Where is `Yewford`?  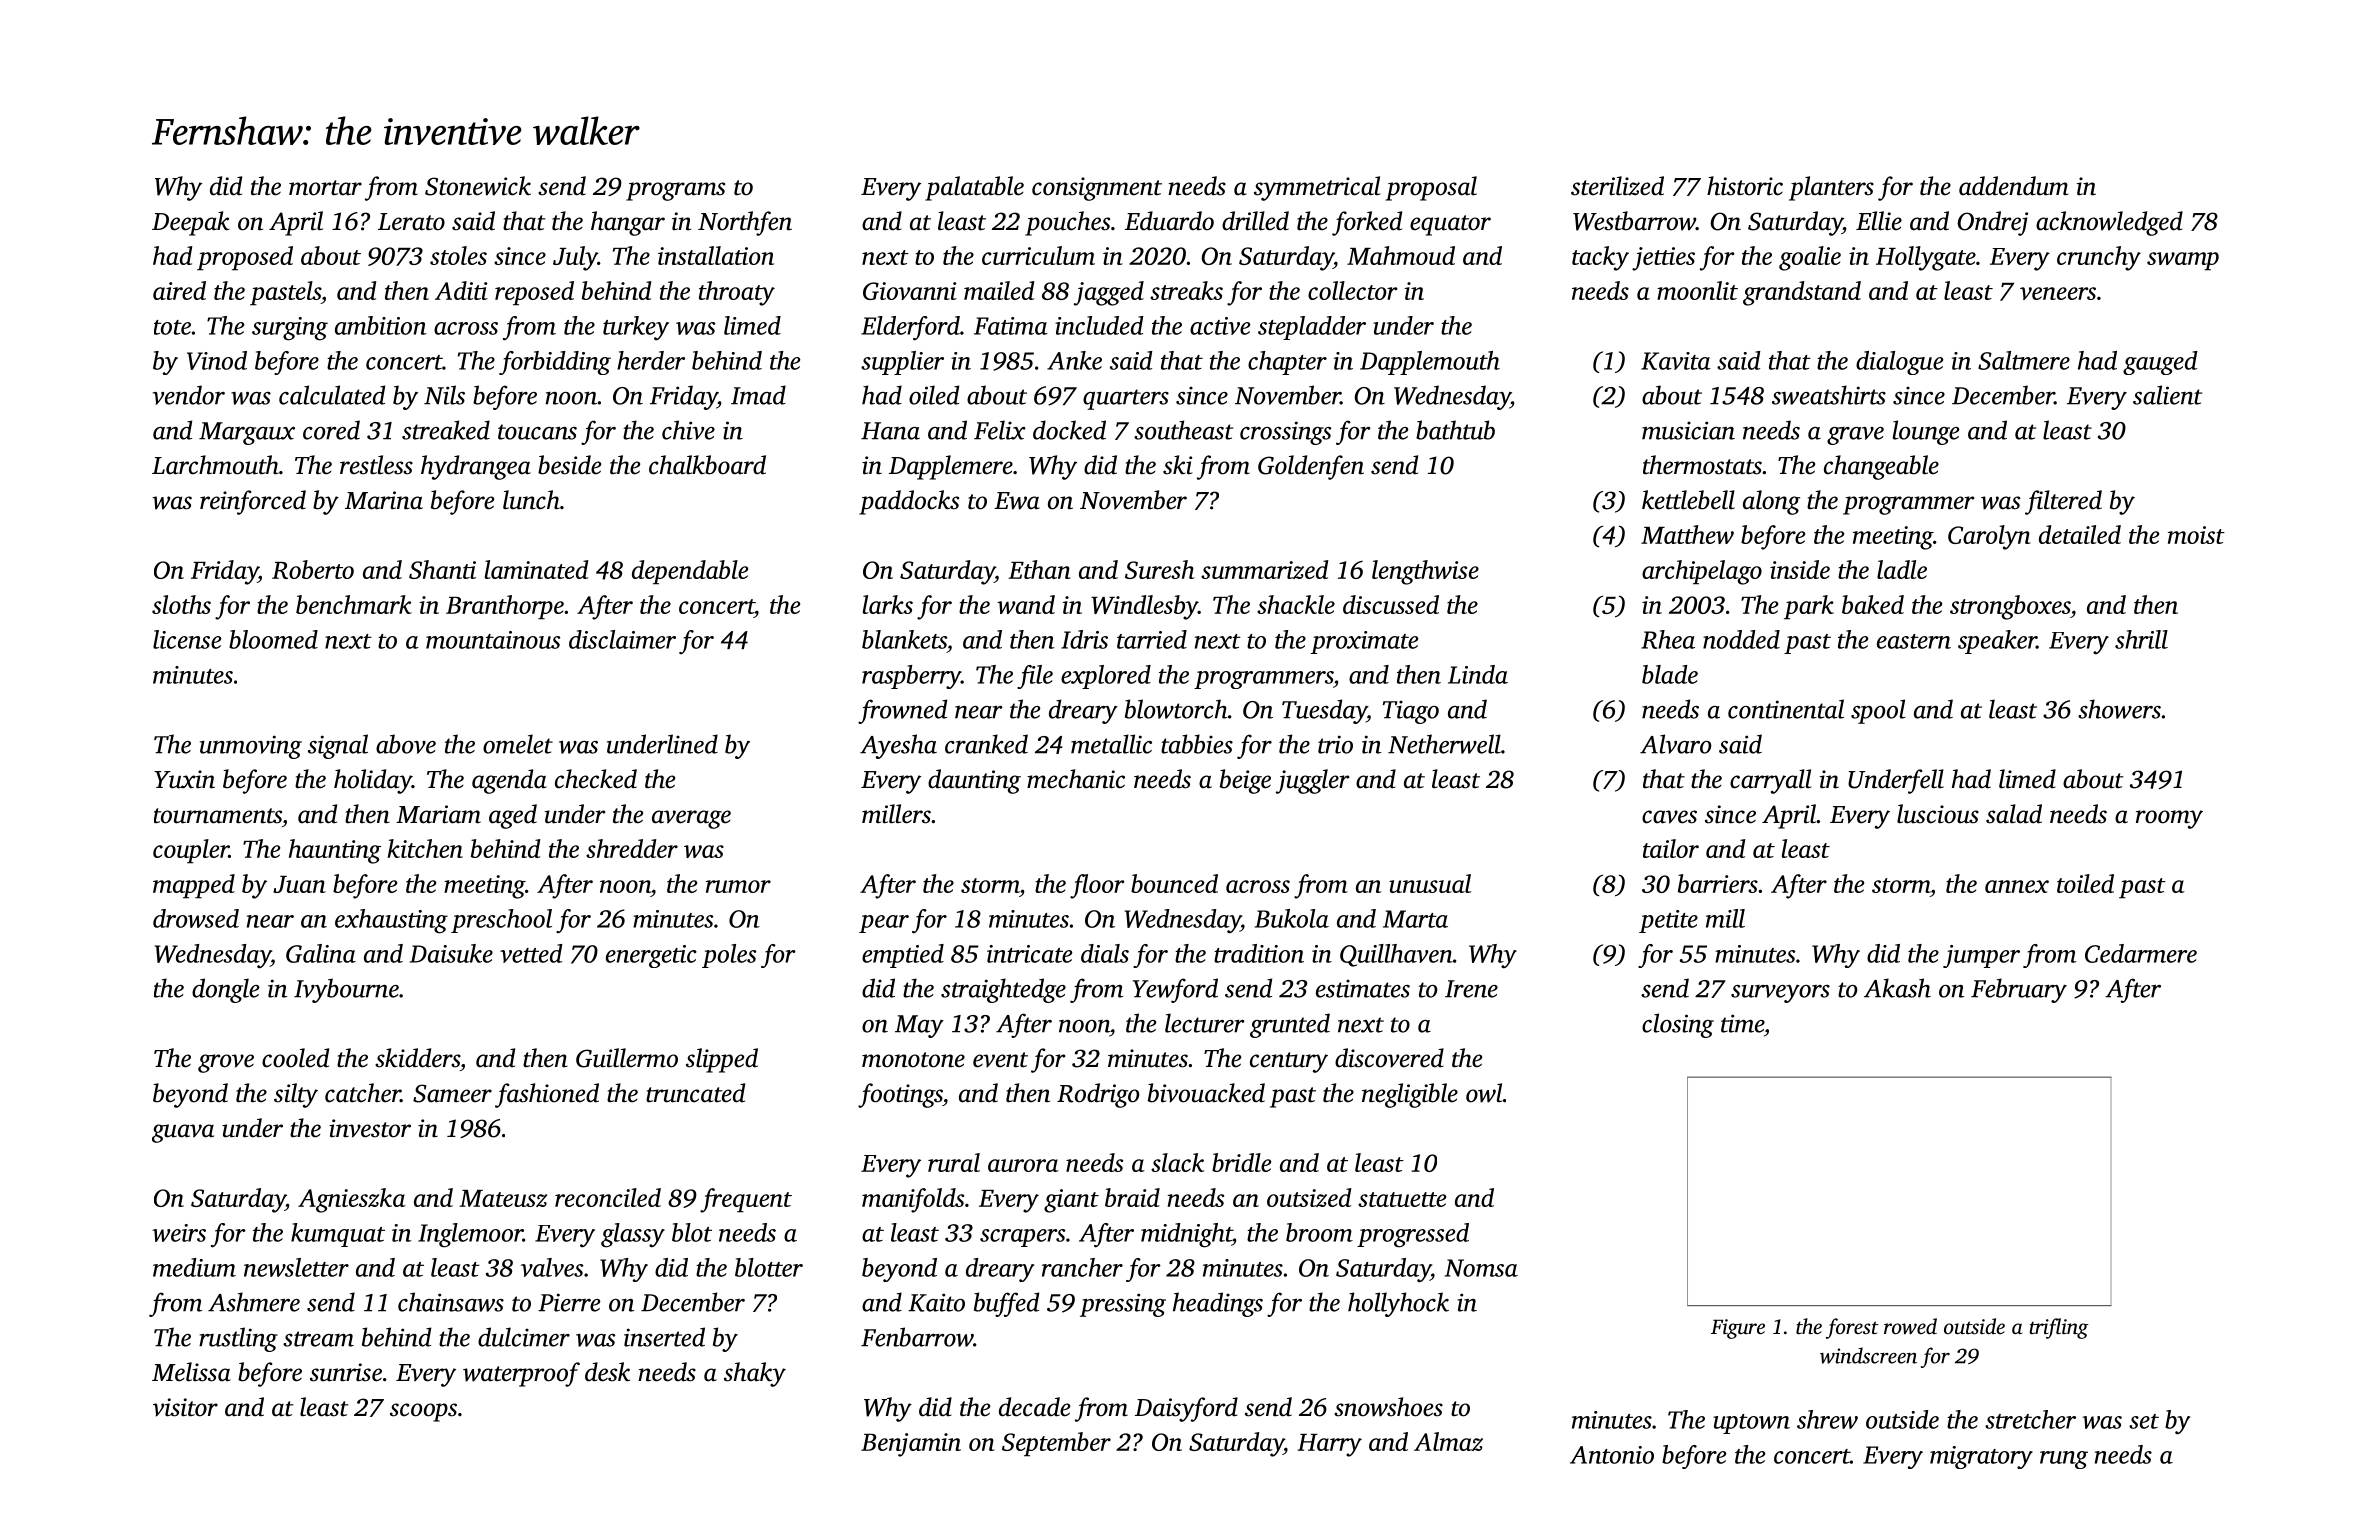 Yewford is located at coordinates (1175, 990).
